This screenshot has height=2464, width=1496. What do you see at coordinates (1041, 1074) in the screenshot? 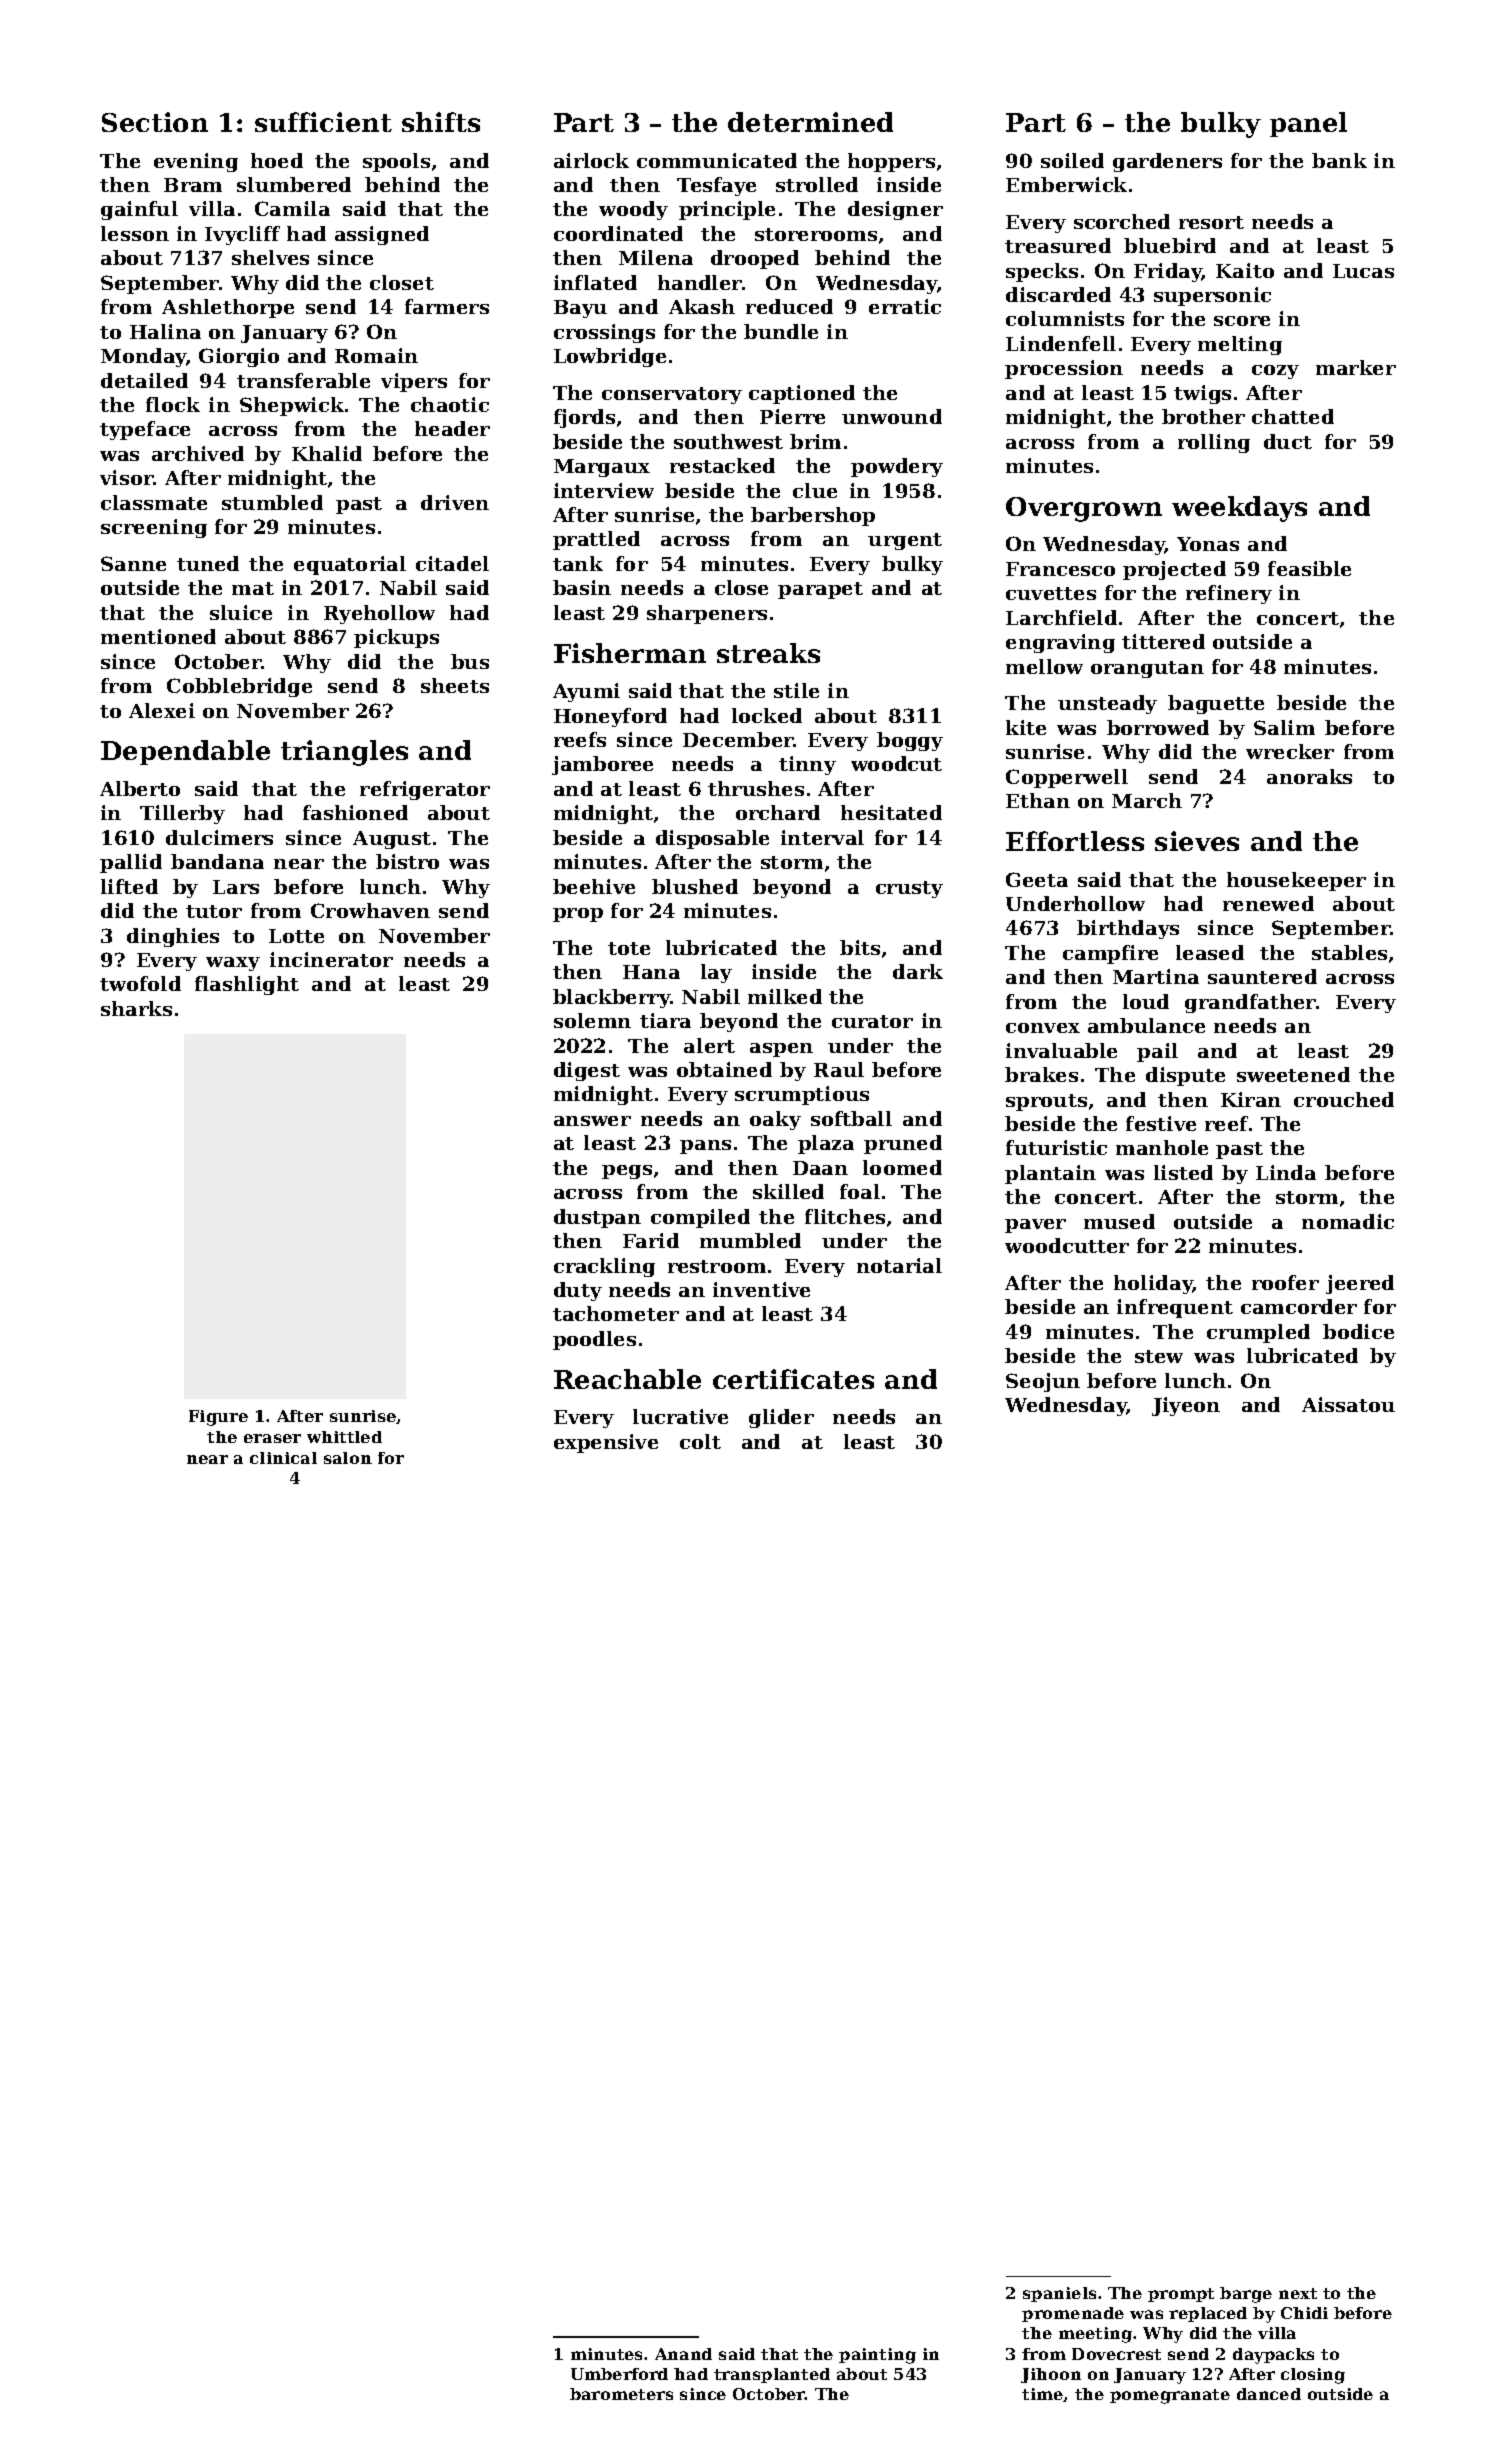
I see `brakes` at bounding box center [1041, 1074].
